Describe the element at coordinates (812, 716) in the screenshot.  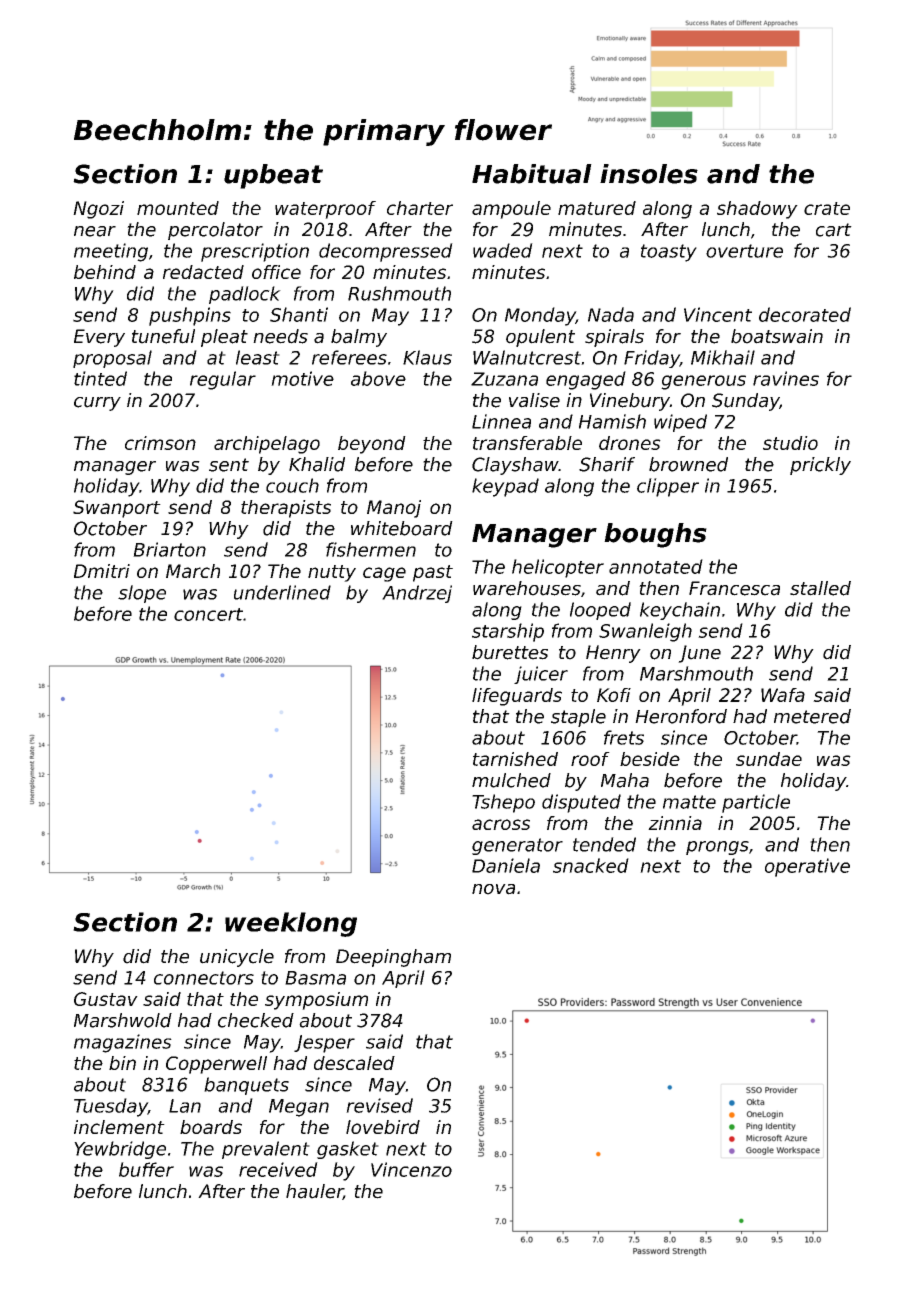
I see `metered` at that location.
